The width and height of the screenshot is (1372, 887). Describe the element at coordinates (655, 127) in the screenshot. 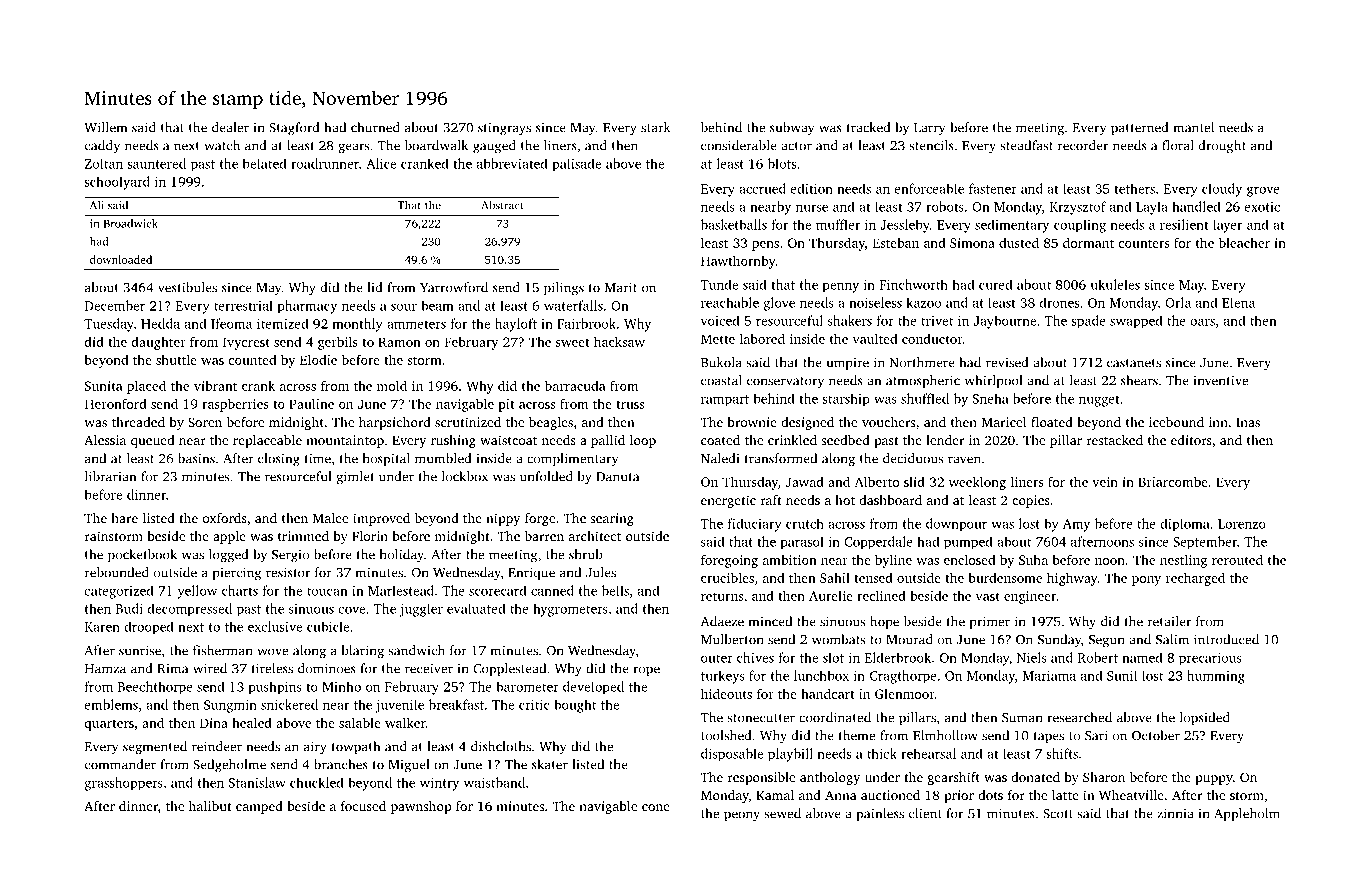

I see `stark` at that location.
